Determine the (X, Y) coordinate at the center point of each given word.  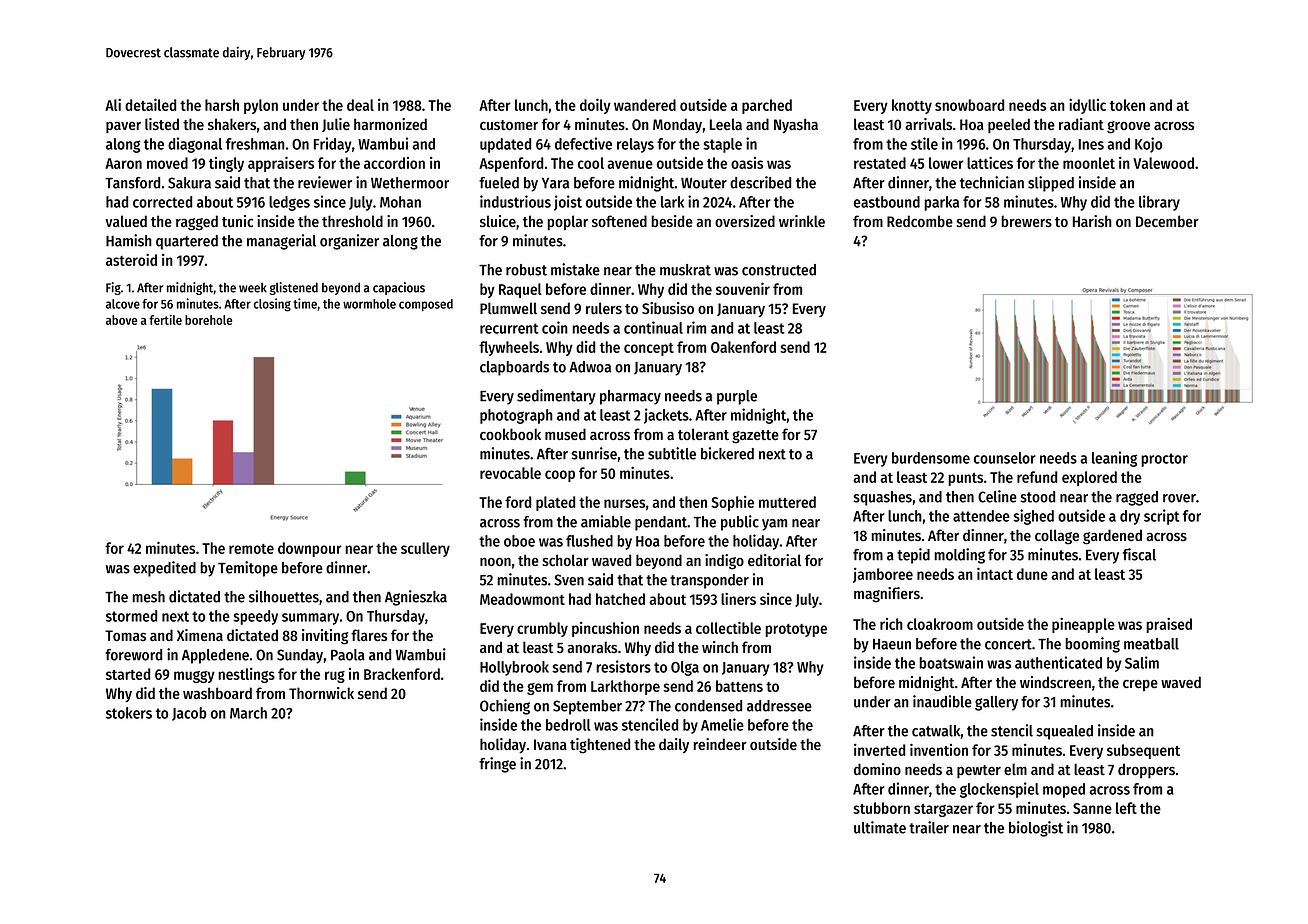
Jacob (189, 714)
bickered (727, 453)
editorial (774, 560)
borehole (208, 320)
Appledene (215, 656)
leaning (1114, 459)
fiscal (1139, 554)
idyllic (1087, 106)
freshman (255, 144)
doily (595, 106)
